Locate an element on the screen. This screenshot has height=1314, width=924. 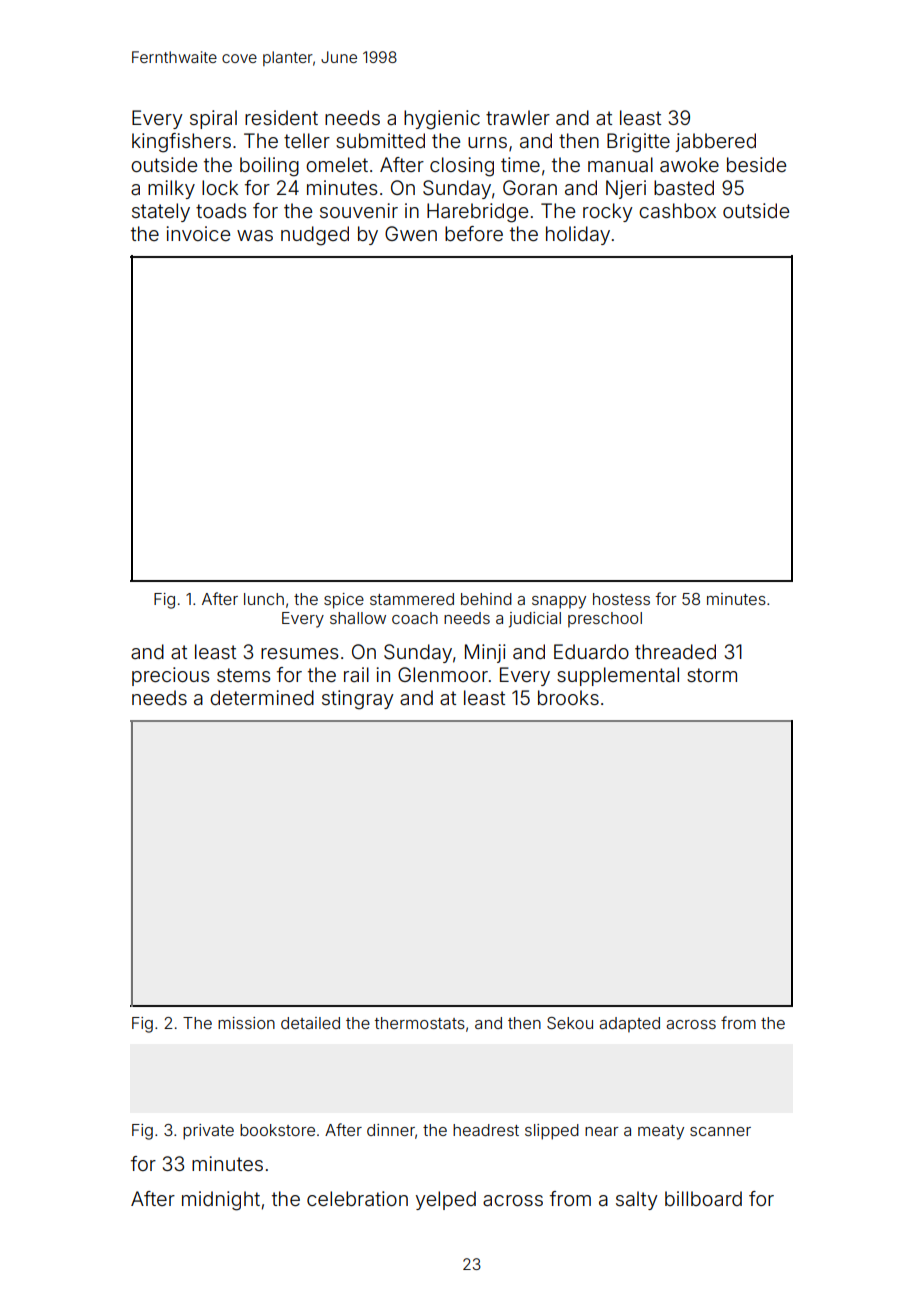
kingfishers is located at coordinates (181, 143).
